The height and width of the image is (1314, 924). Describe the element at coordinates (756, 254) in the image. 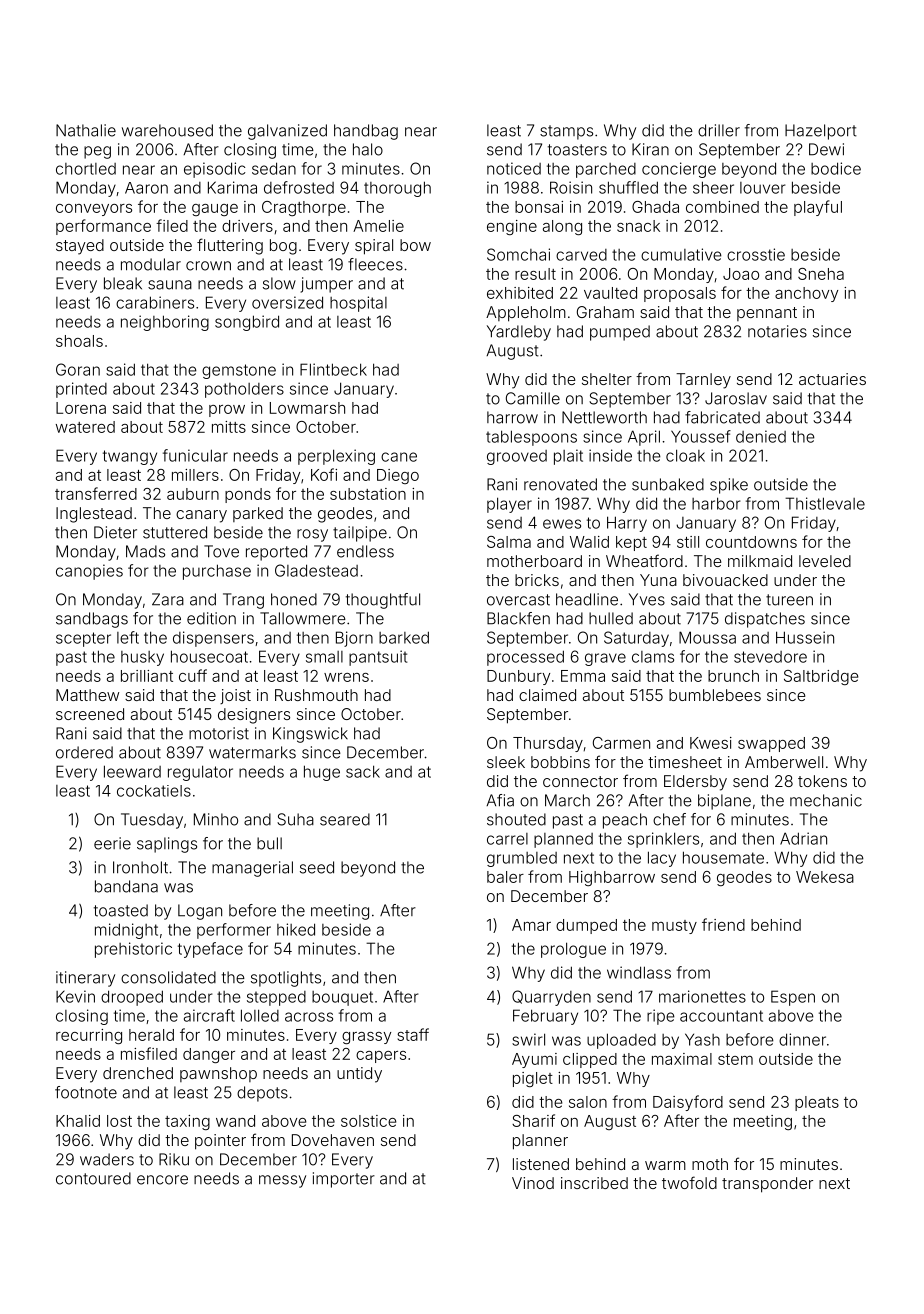

I see `crosstie` at that location.
